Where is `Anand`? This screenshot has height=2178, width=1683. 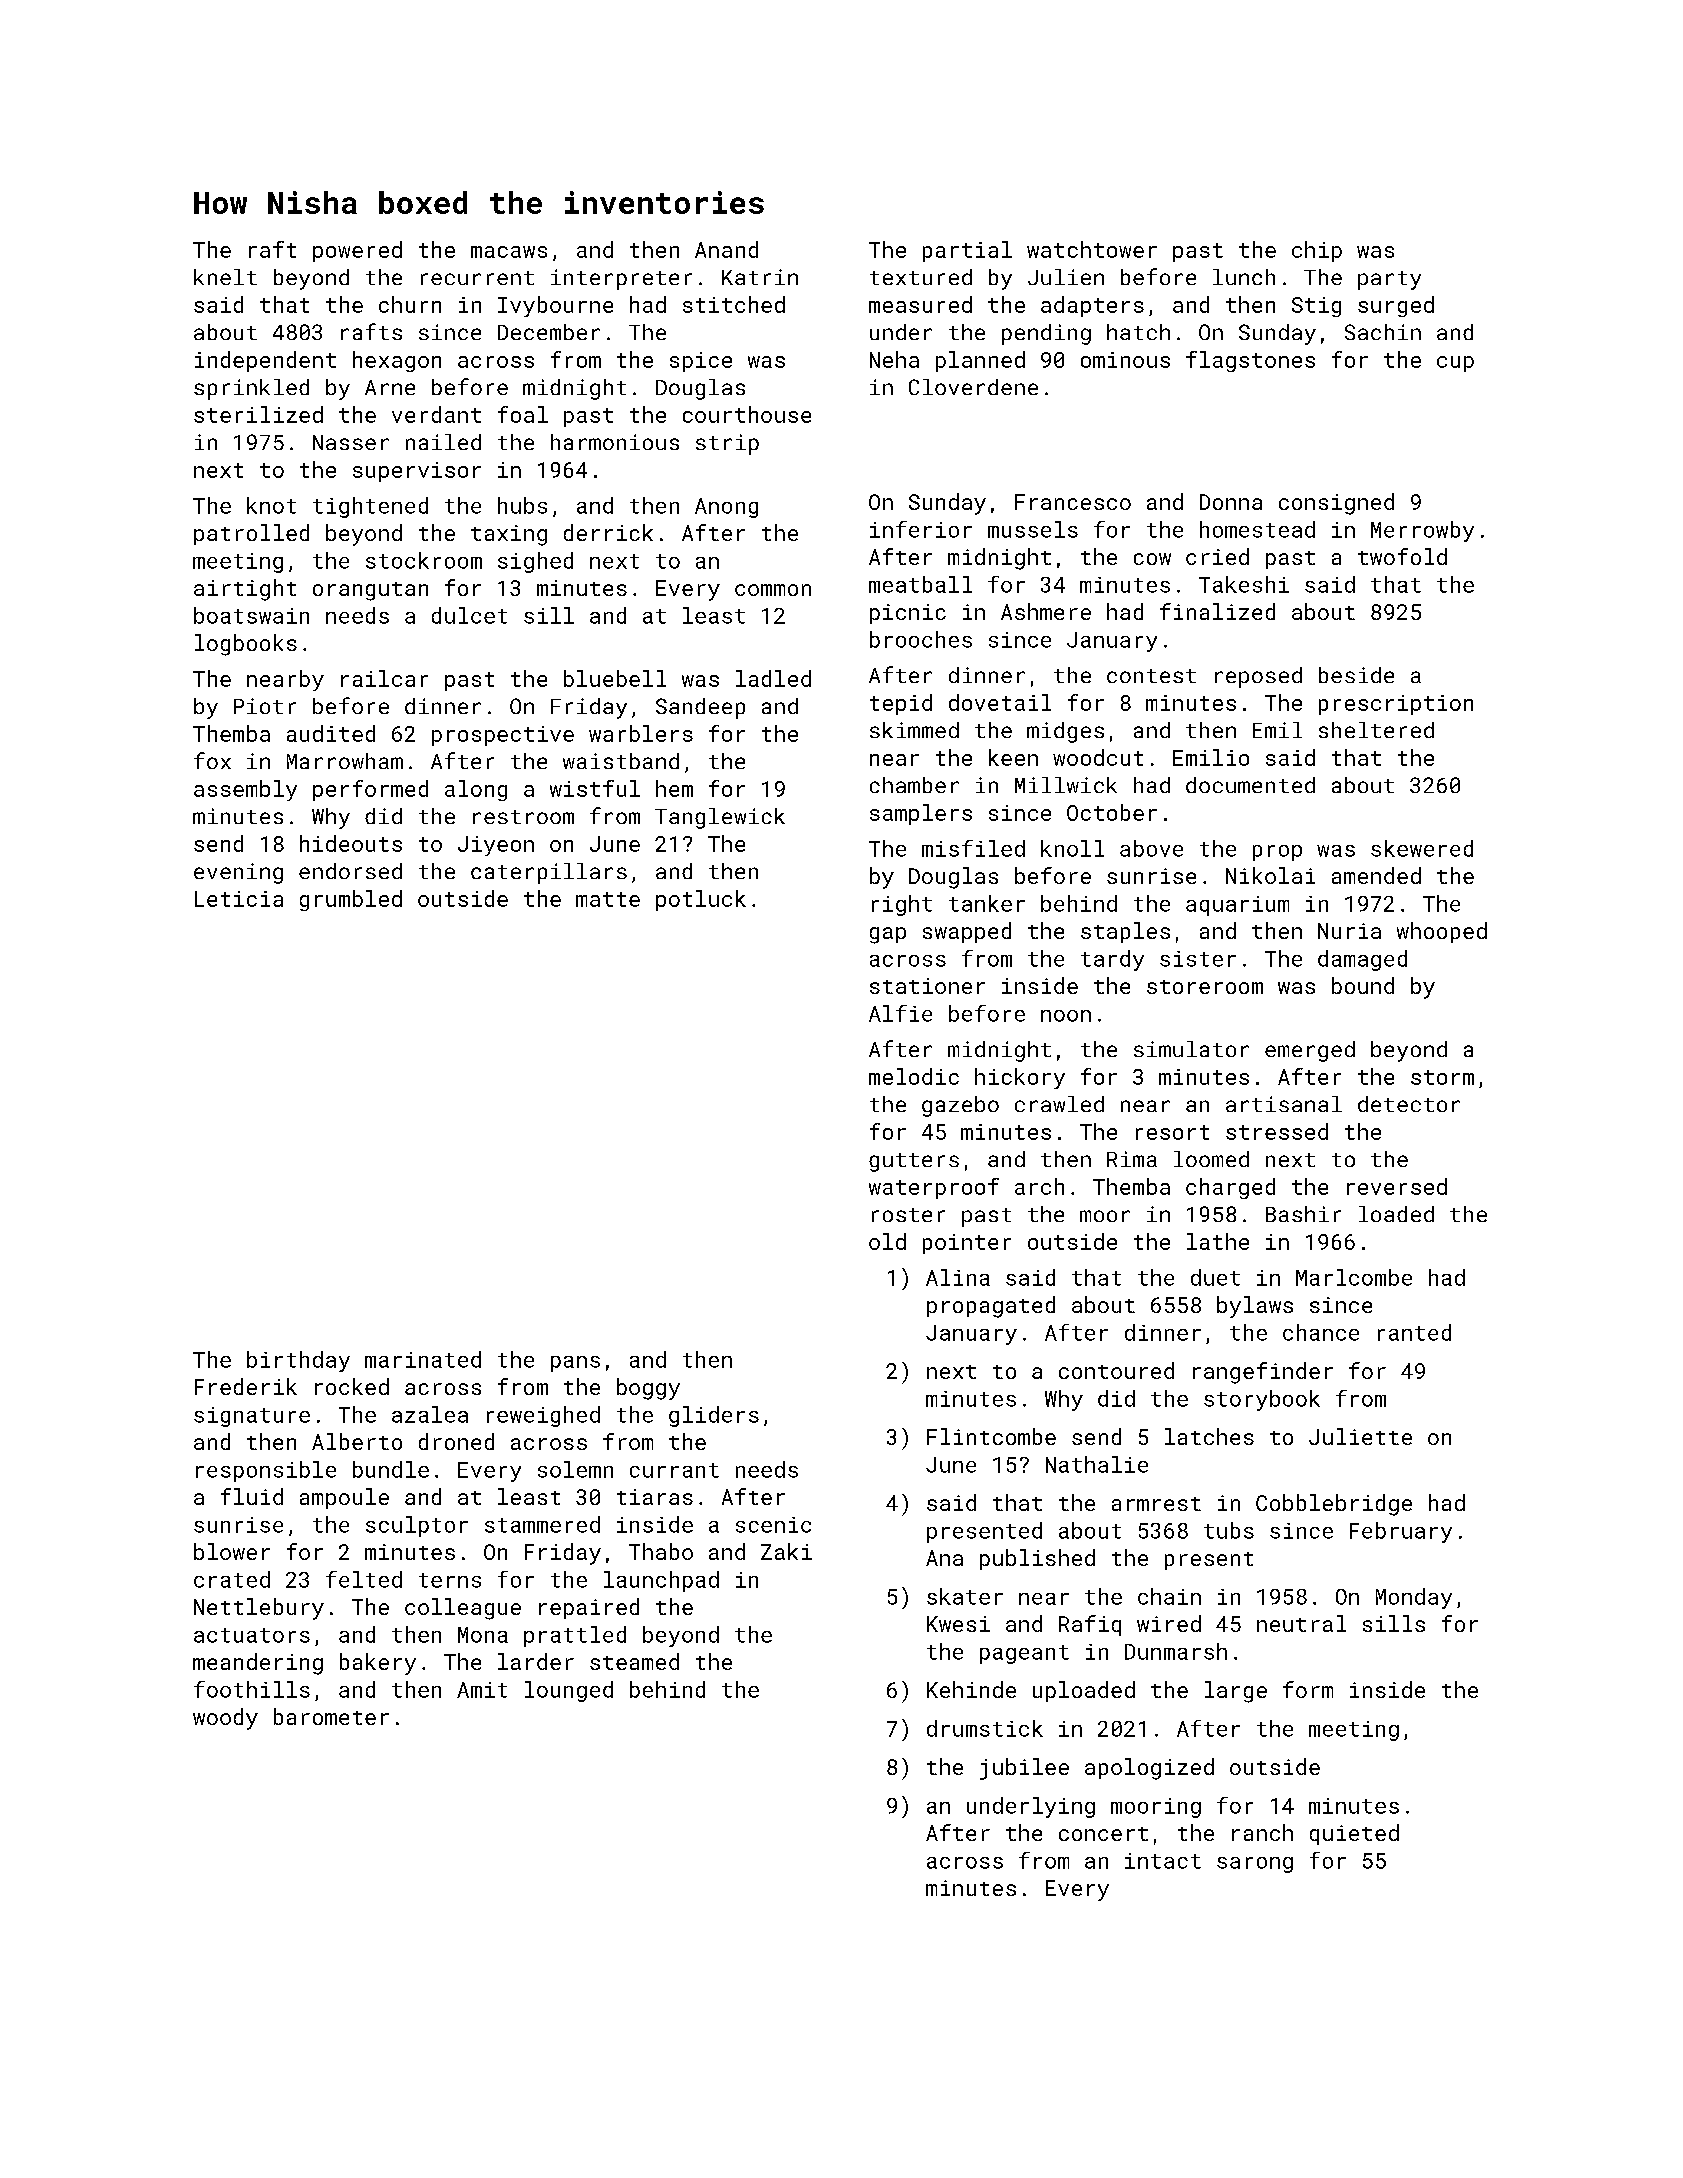 Anand is located at coordinates (726, 249).
